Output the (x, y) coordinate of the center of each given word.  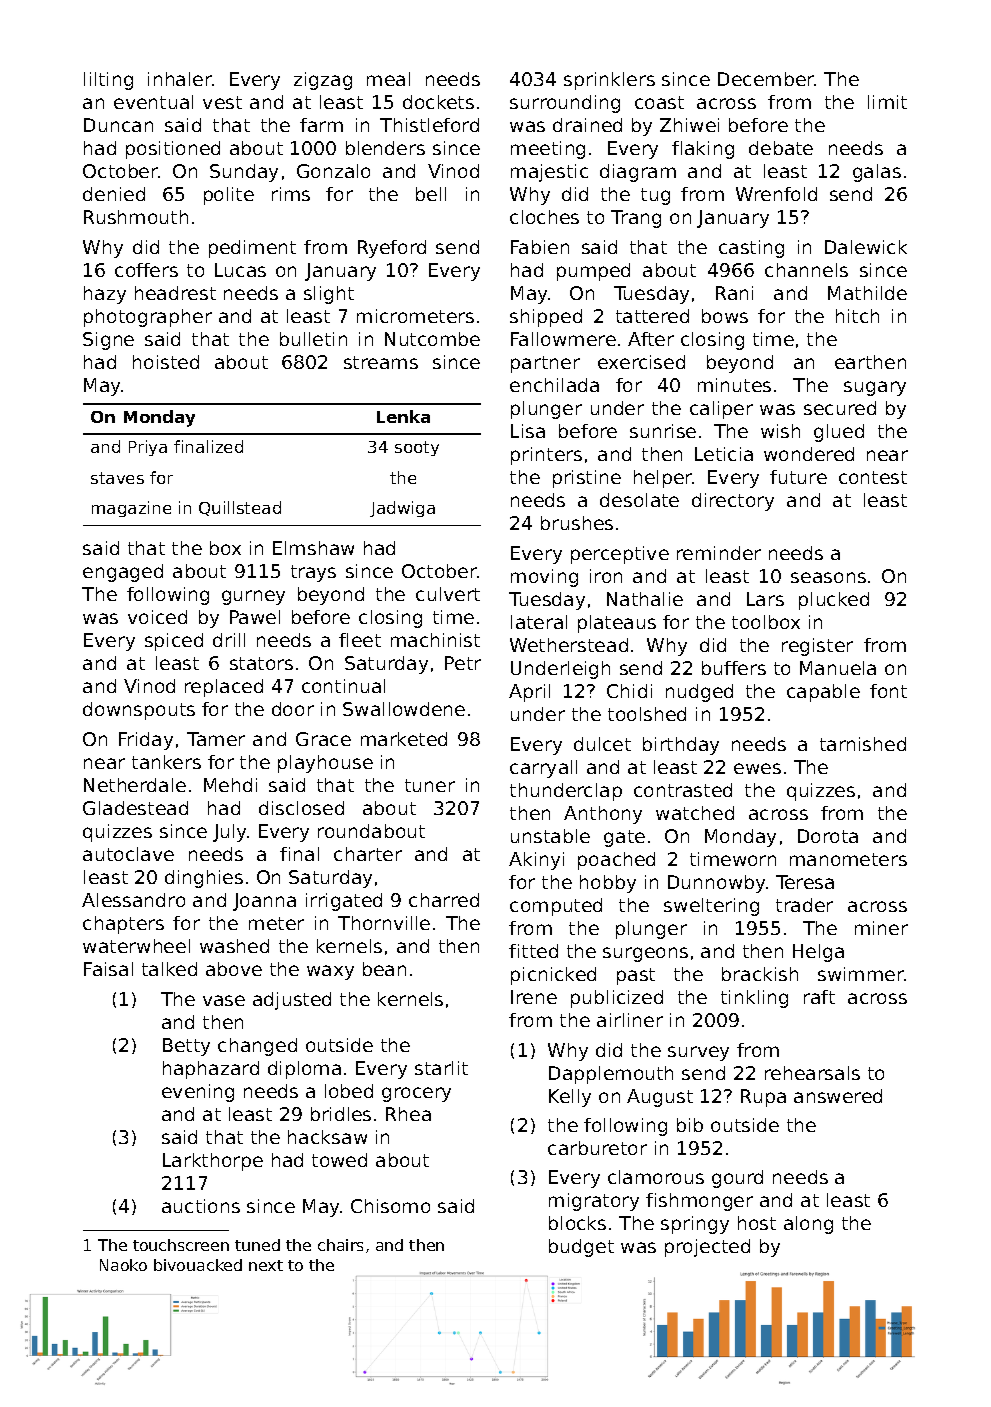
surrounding (565, 104)
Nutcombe (432, 339)
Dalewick (866, 247)
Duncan (118, 125)
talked (169, 969)
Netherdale (135, 785)
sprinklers (609, 81)
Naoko (123, 1265)
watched (695, 813)
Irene (534, 997)
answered (838, 1096)
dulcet (602, 744)
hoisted (166, 362)
